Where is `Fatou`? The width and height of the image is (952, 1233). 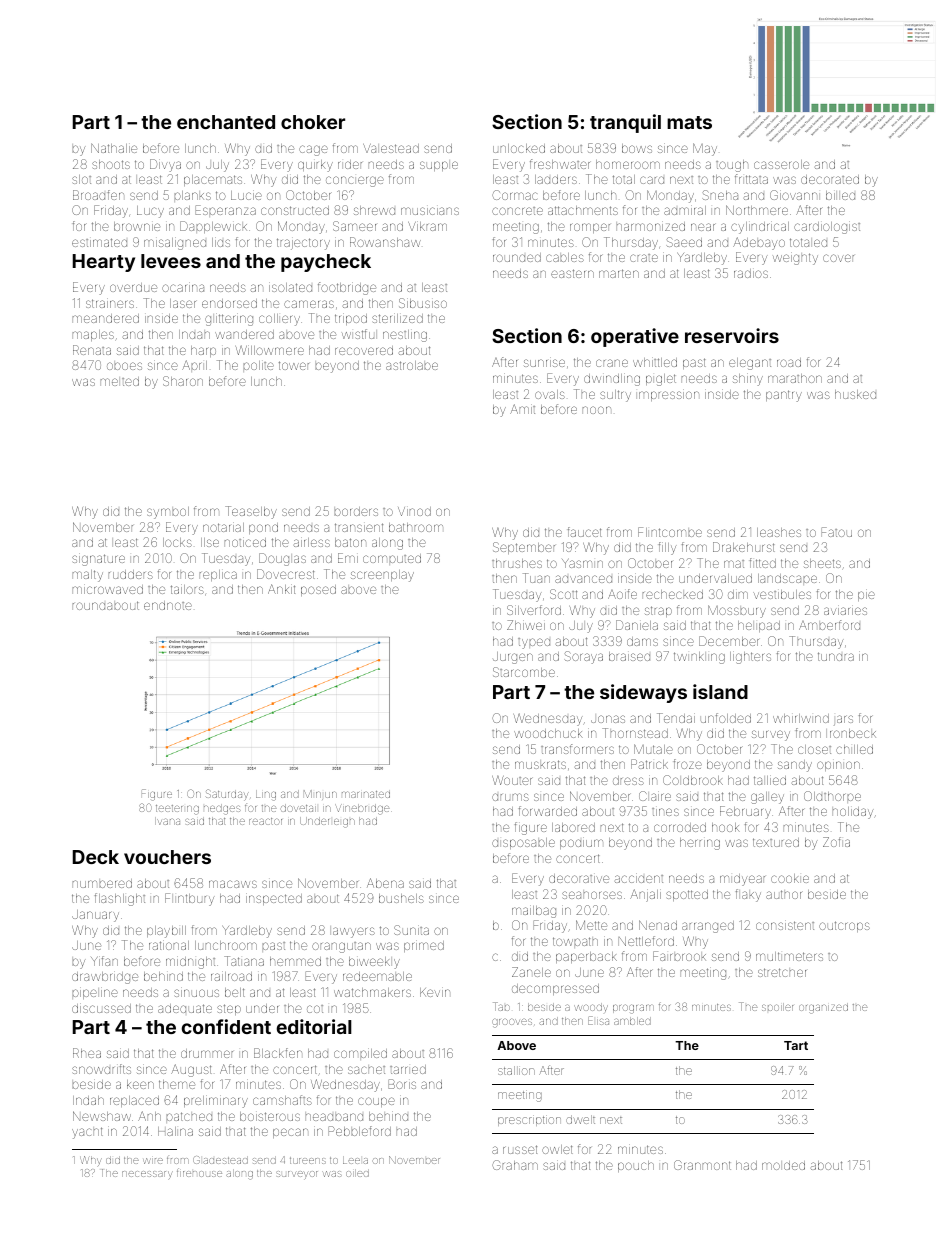
Fatou is located at coordinates (836, 532).
